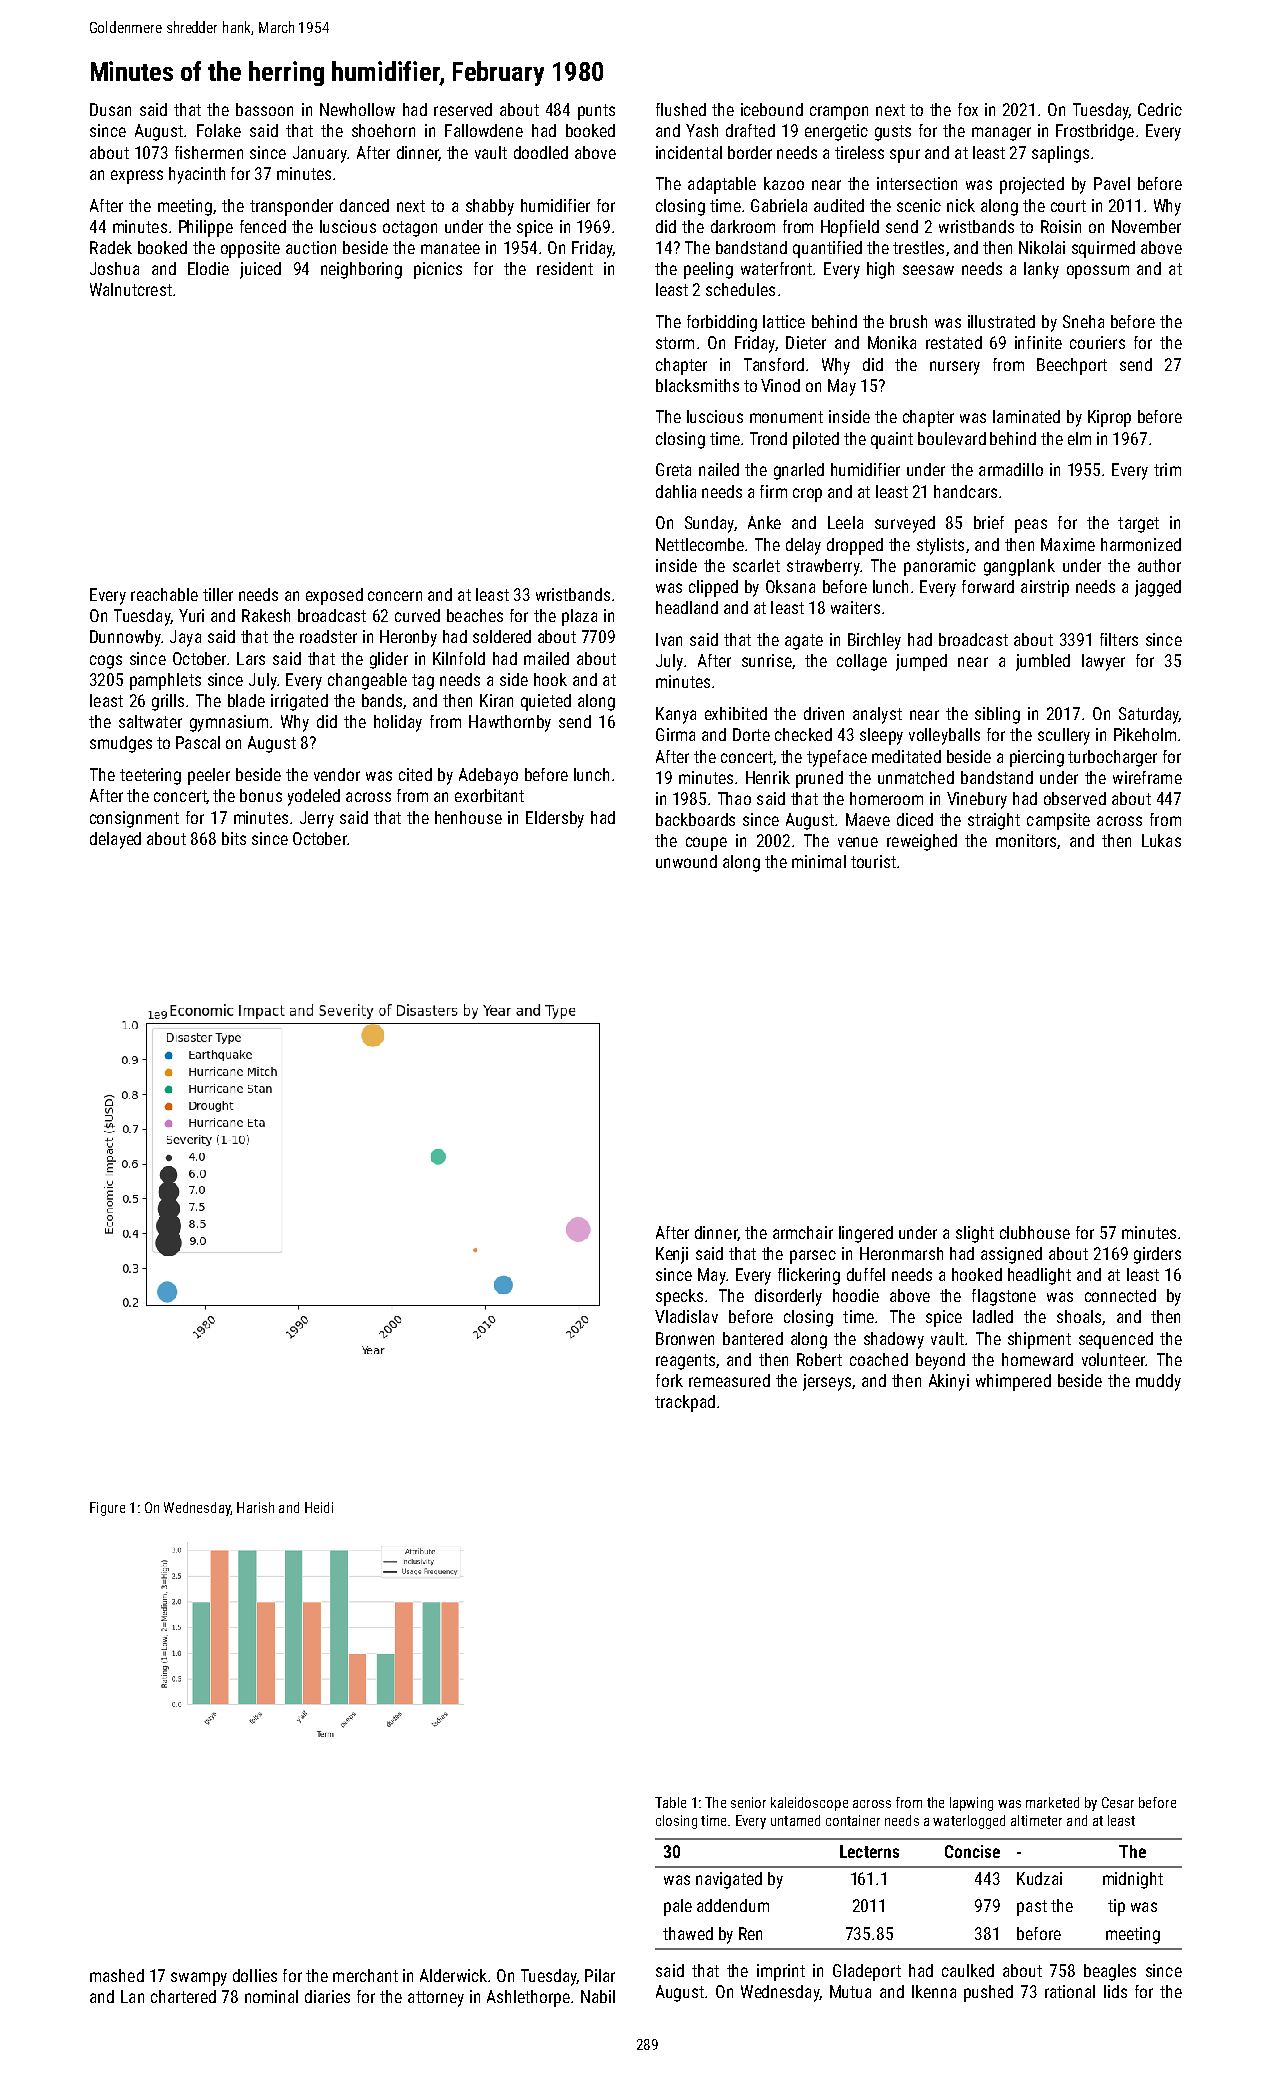 This screenshot has width=1271, height=2094. I want to click on pushed, so click(988, 1993).
